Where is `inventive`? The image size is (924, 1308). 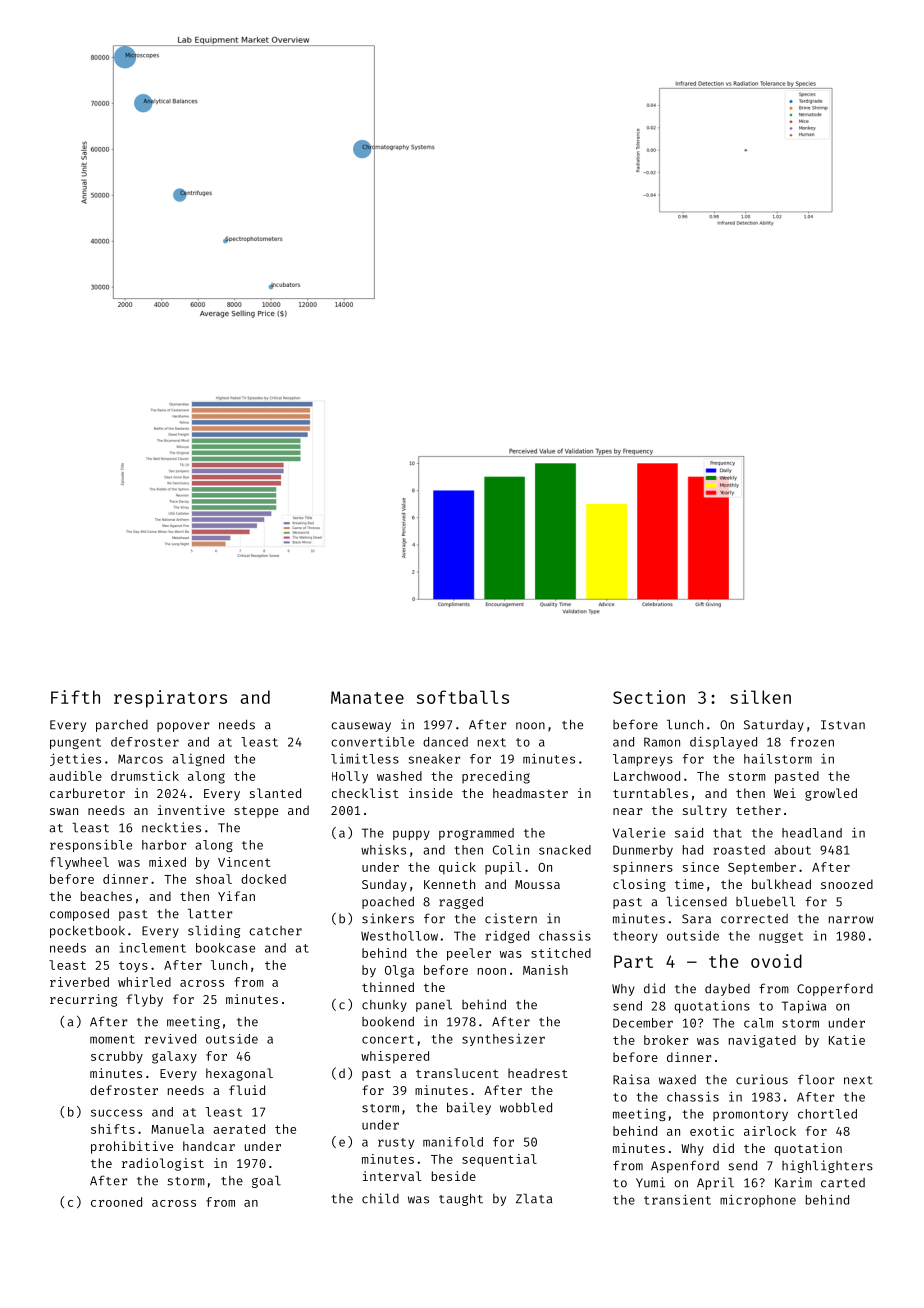 inventive is located at coordinates (191, 810).
